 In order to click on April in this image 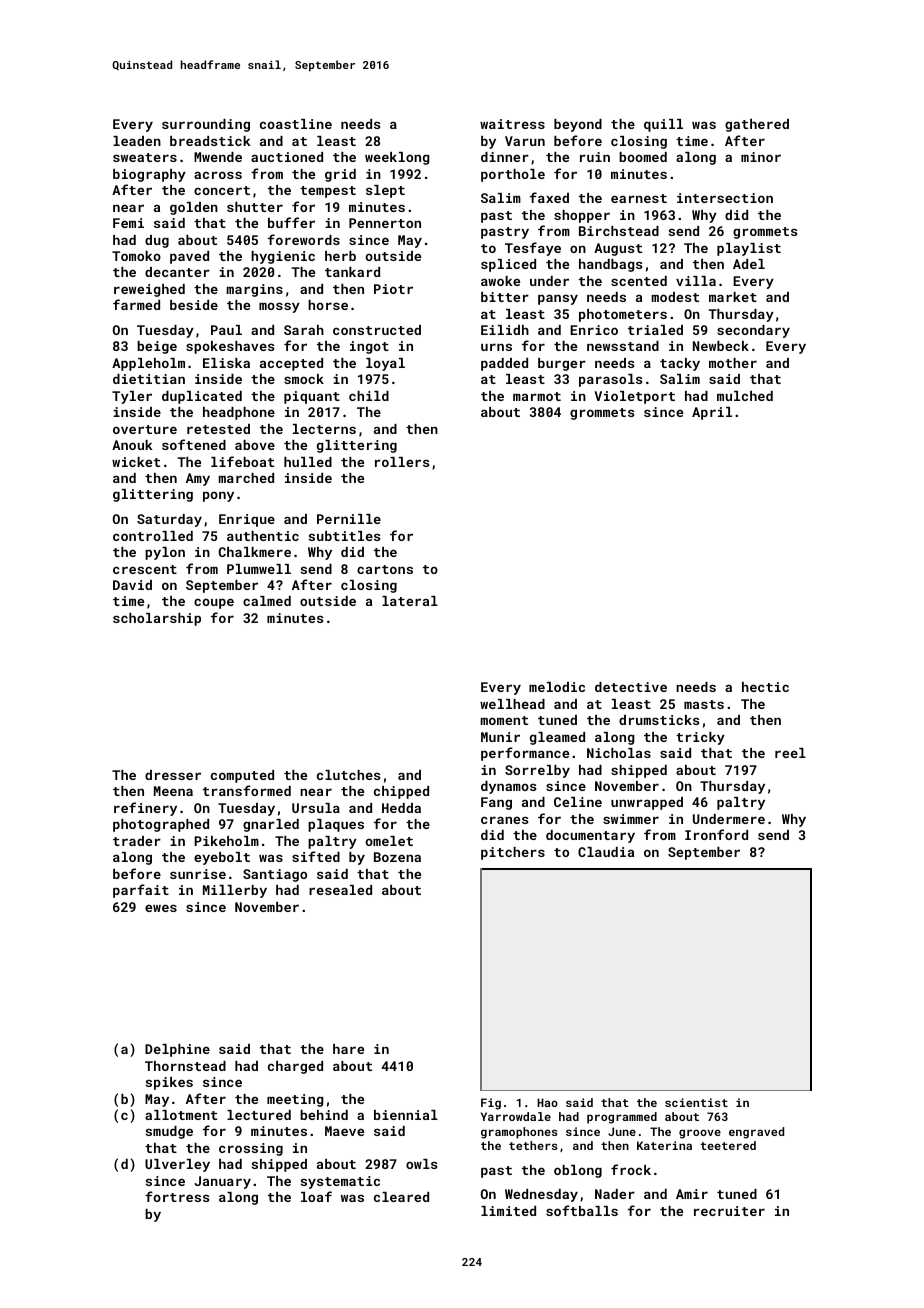, I will do `click(712, 413)`.
